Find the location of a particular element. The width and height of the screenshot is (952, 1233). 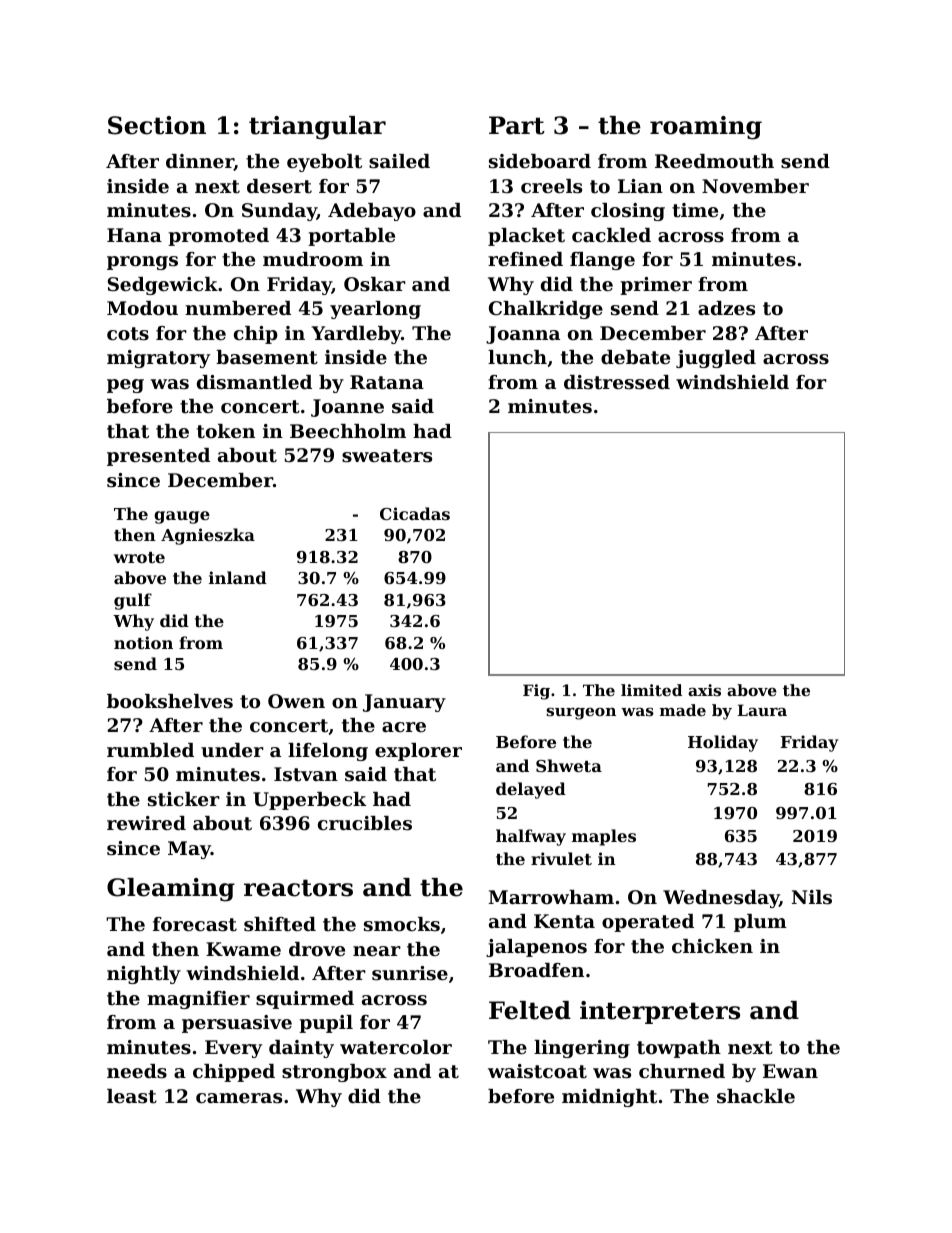

needs is located at coordinates (137, 1071).
